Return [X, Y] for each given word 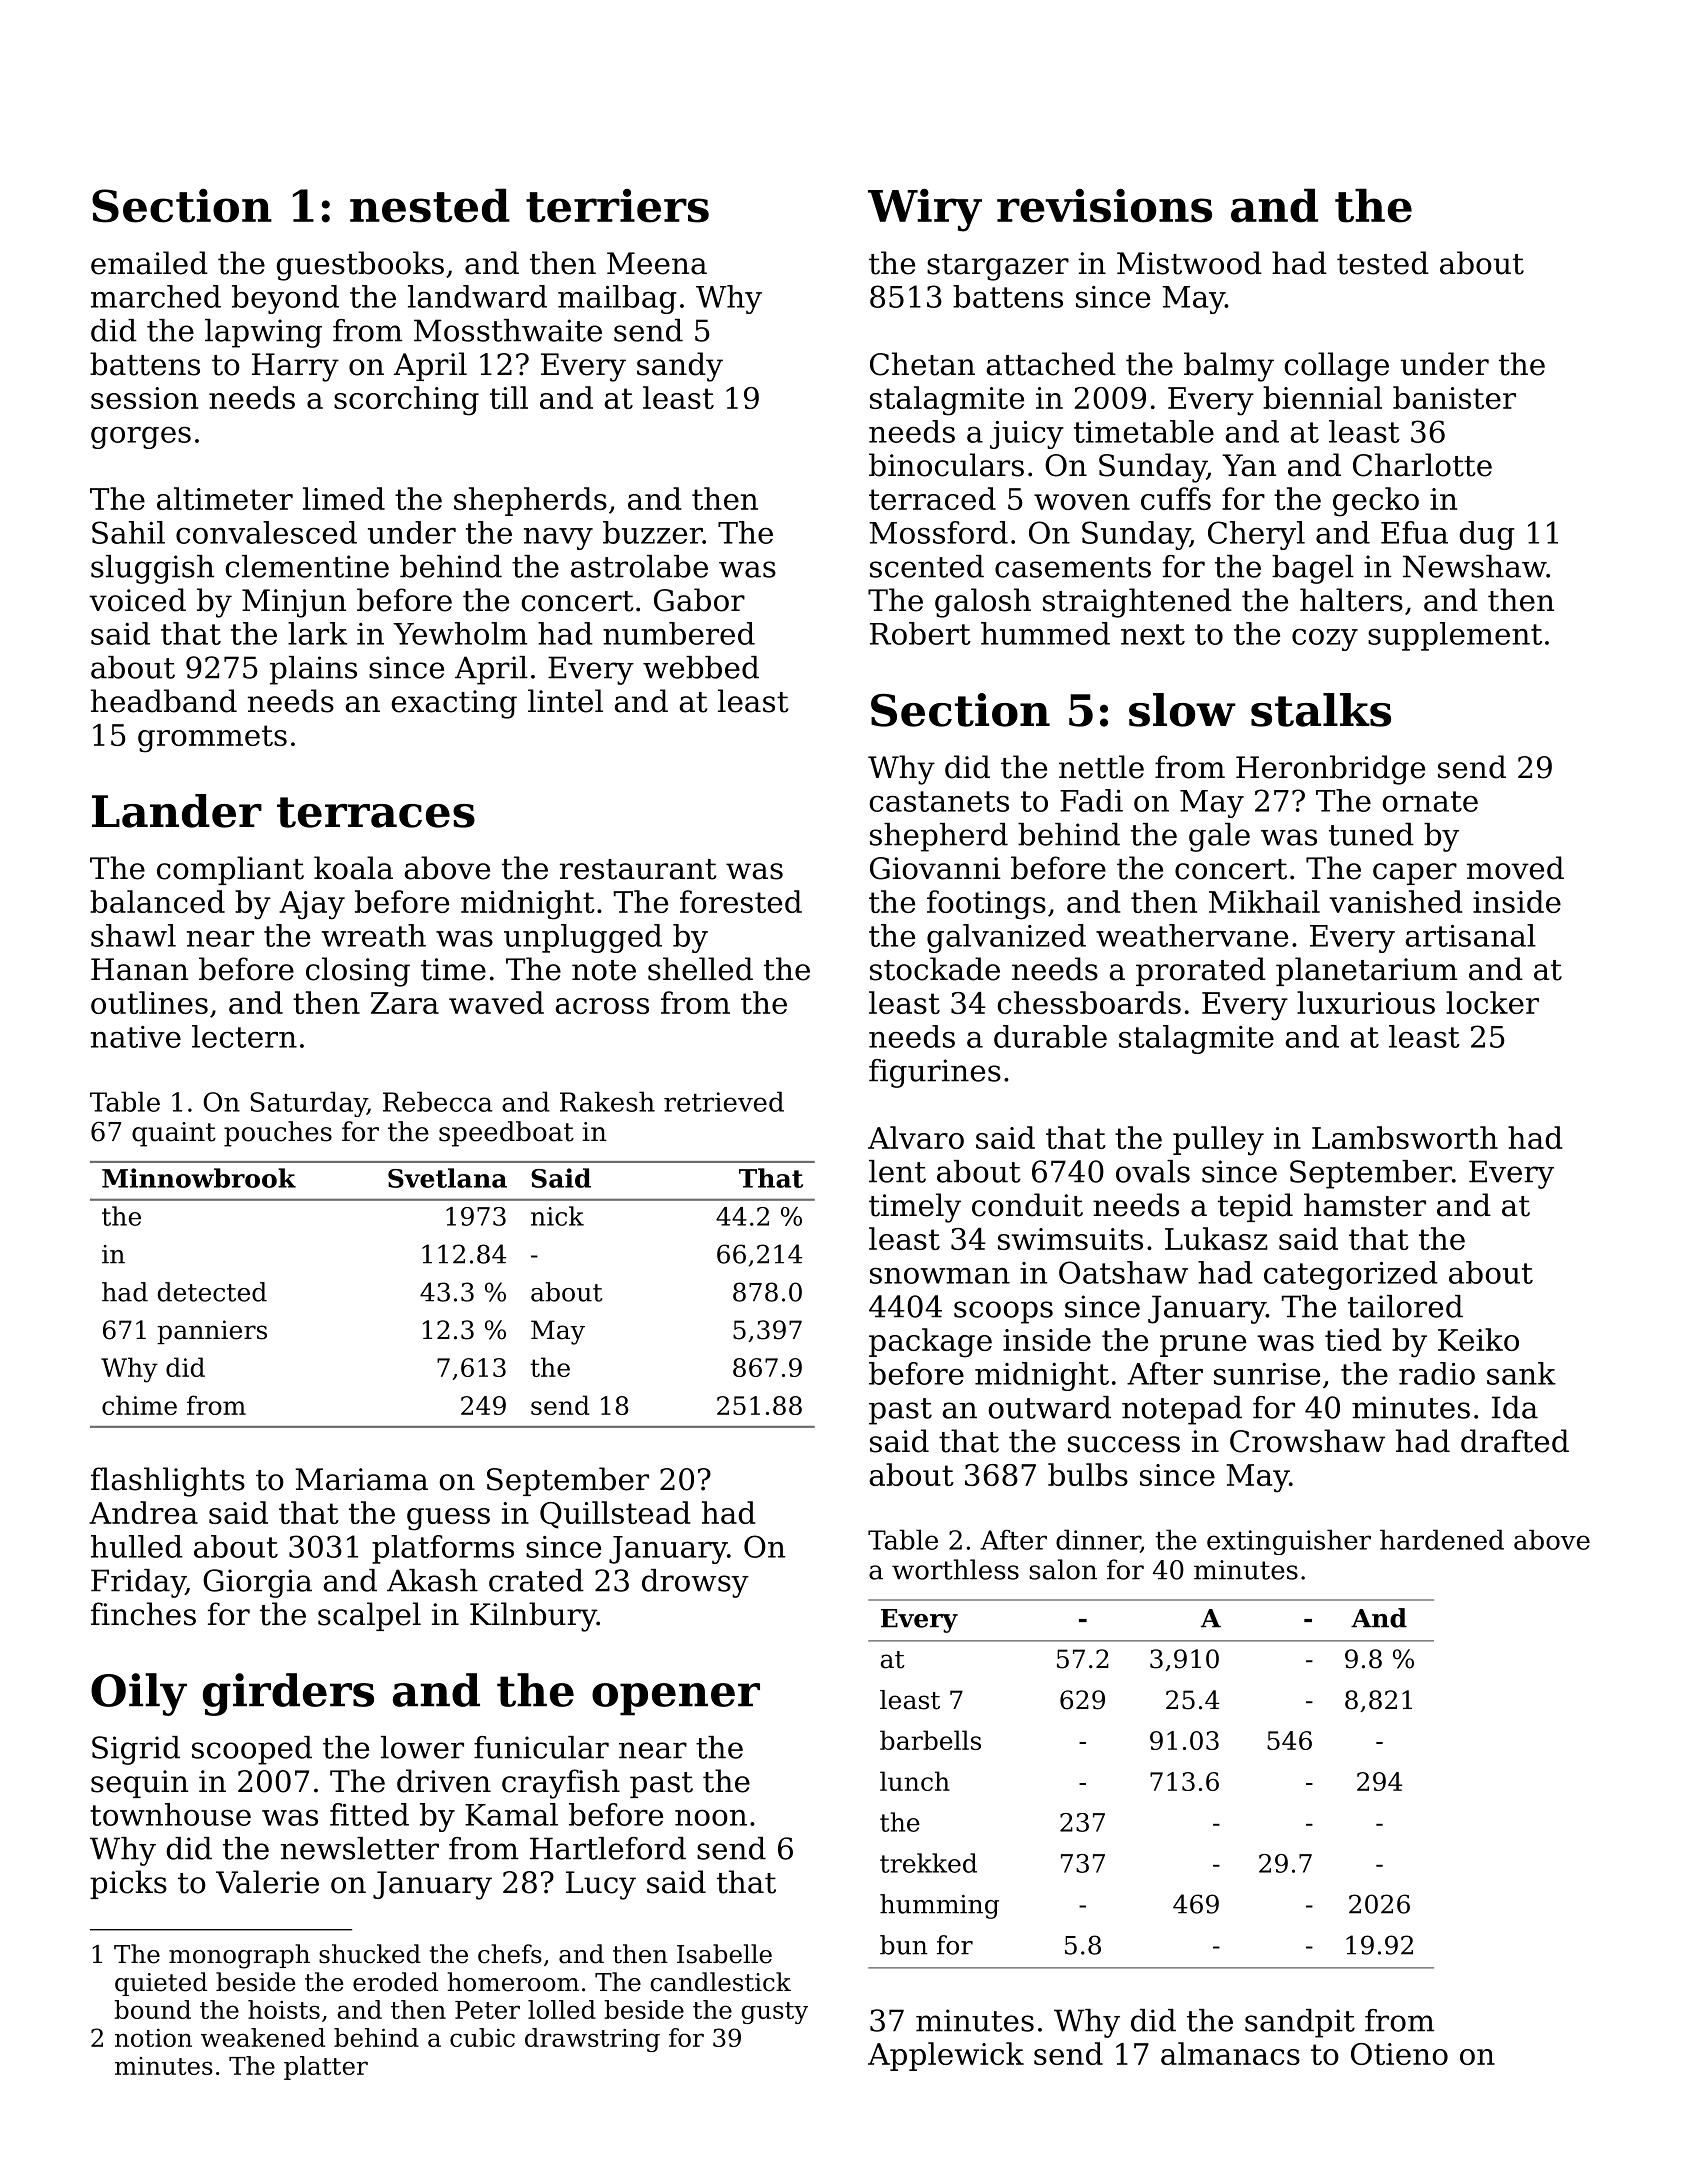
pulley [1218, 1141]
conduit [1027, 1205]
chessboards [1089, 1002]
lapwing [263, 333]
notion [153, 2038]
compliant [230, 870]
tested [1383, 263]
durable [1050, 1036]
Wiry [925, 210]
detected [212, 1292]
